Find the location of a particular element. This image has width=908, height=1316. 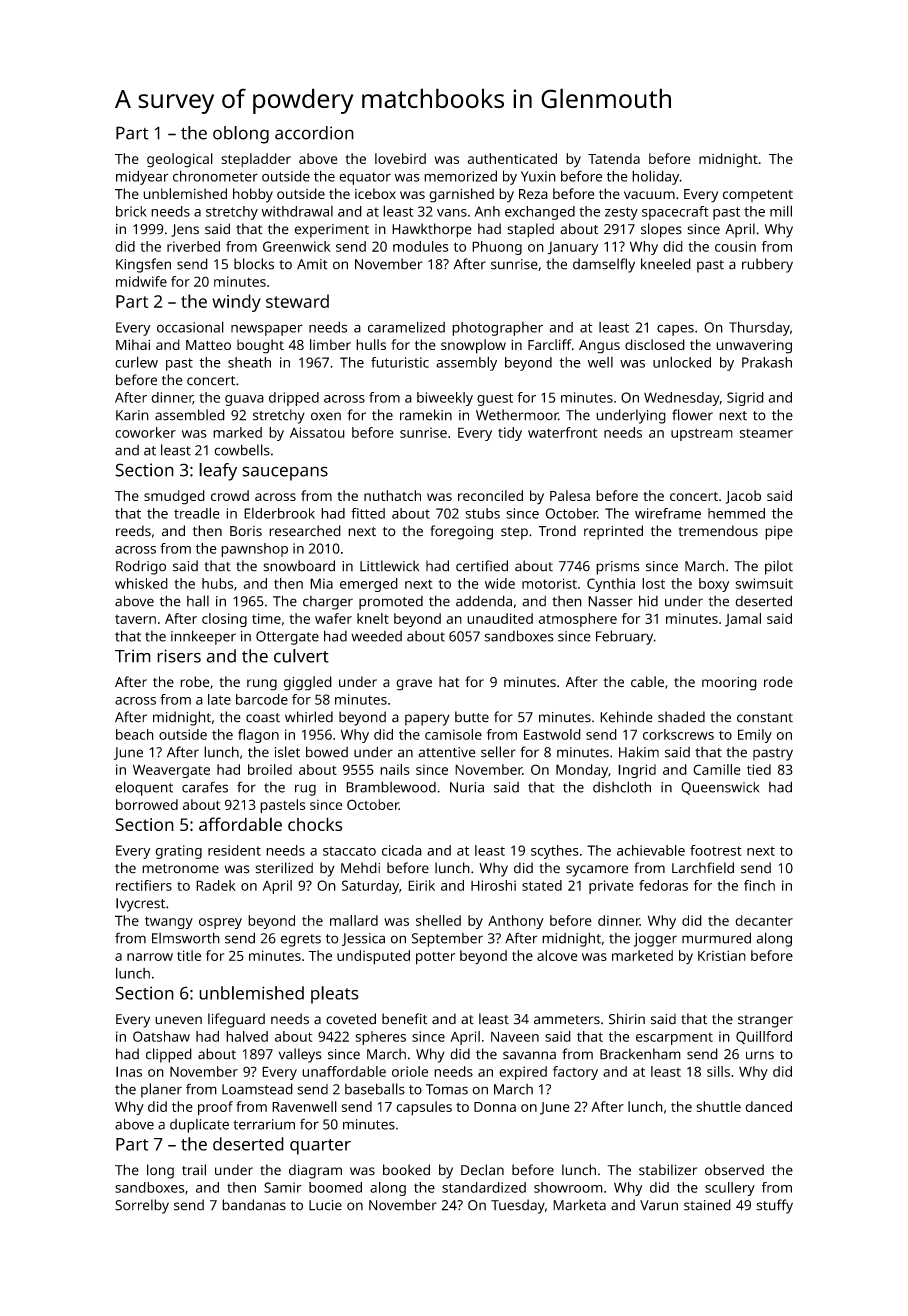

ammeters is located at coordinates (567, 1020).
